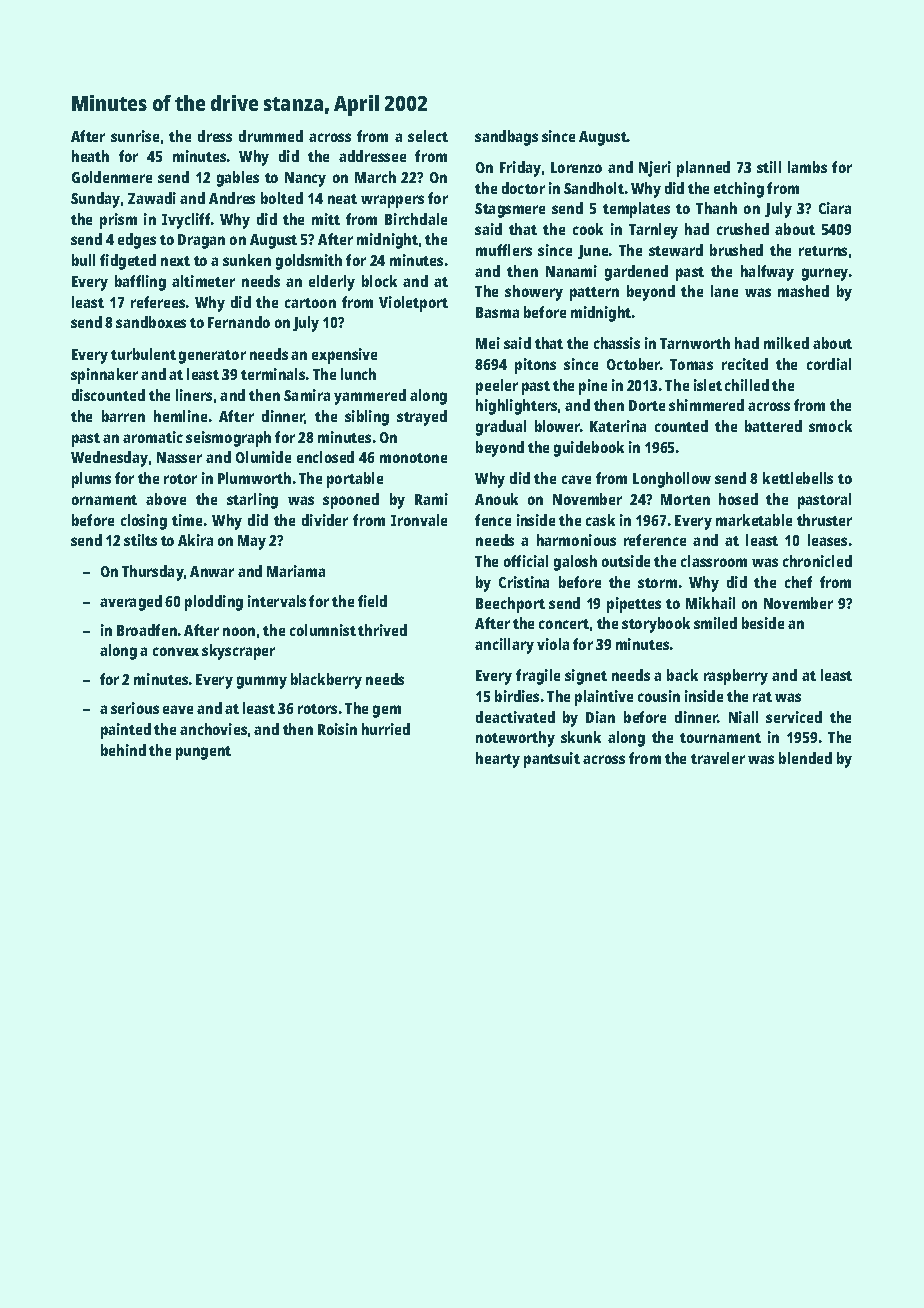  I want to click on noon, so click(239, 631).
